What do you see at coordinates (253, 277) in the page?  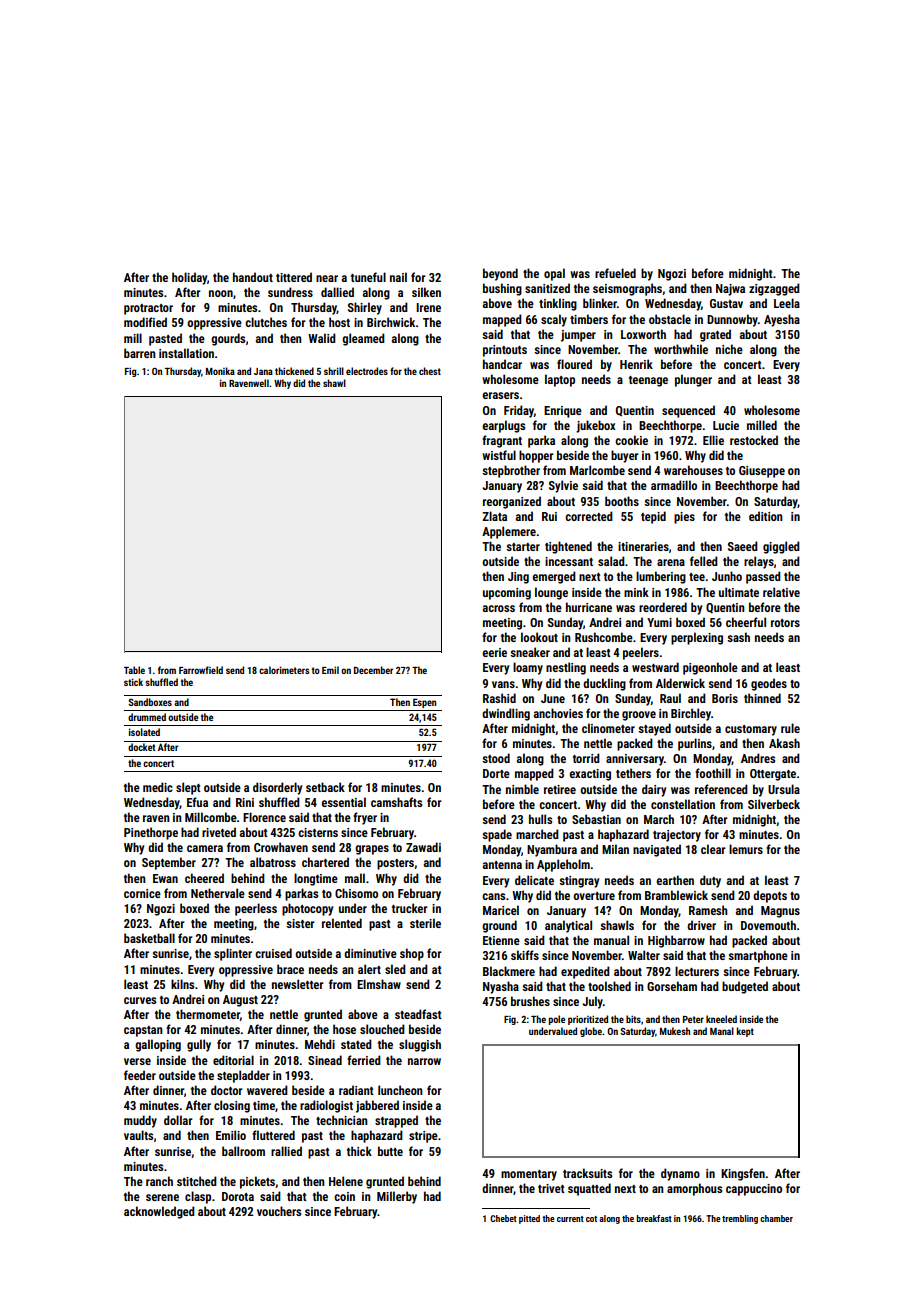 I see `handout` at bounding box center [253, 277].
